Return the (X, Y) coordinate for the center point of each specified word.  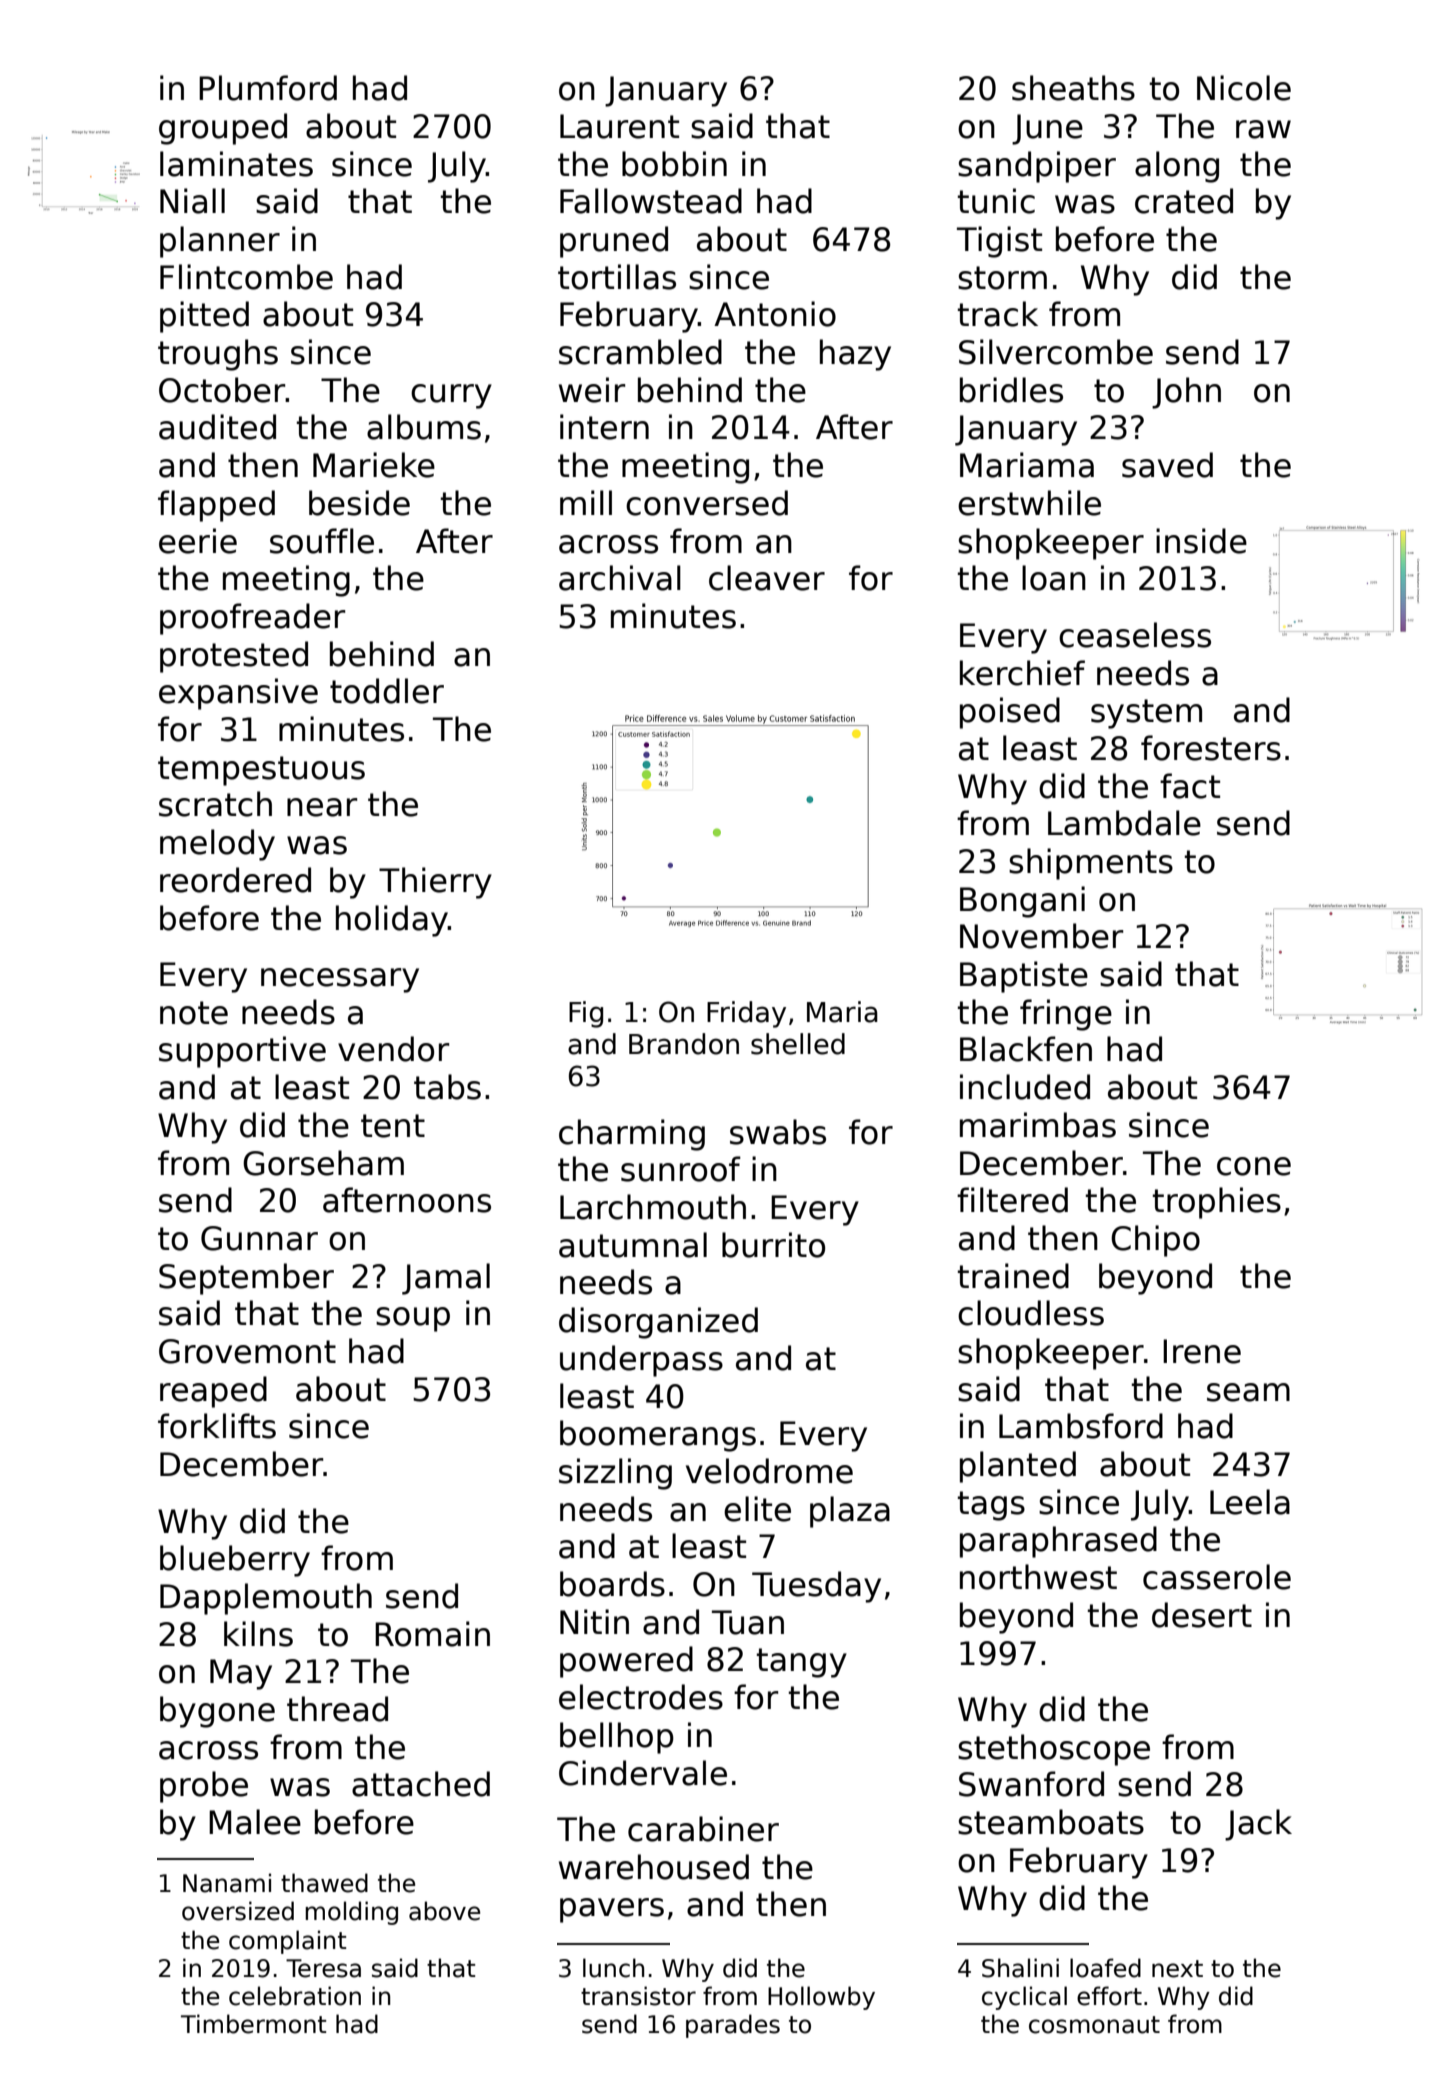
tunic (996, 201)
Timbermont (253, 2024)
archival (620, 578)
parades (733, 2026)
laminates (236, 164)
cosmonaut (1094, 2025)
